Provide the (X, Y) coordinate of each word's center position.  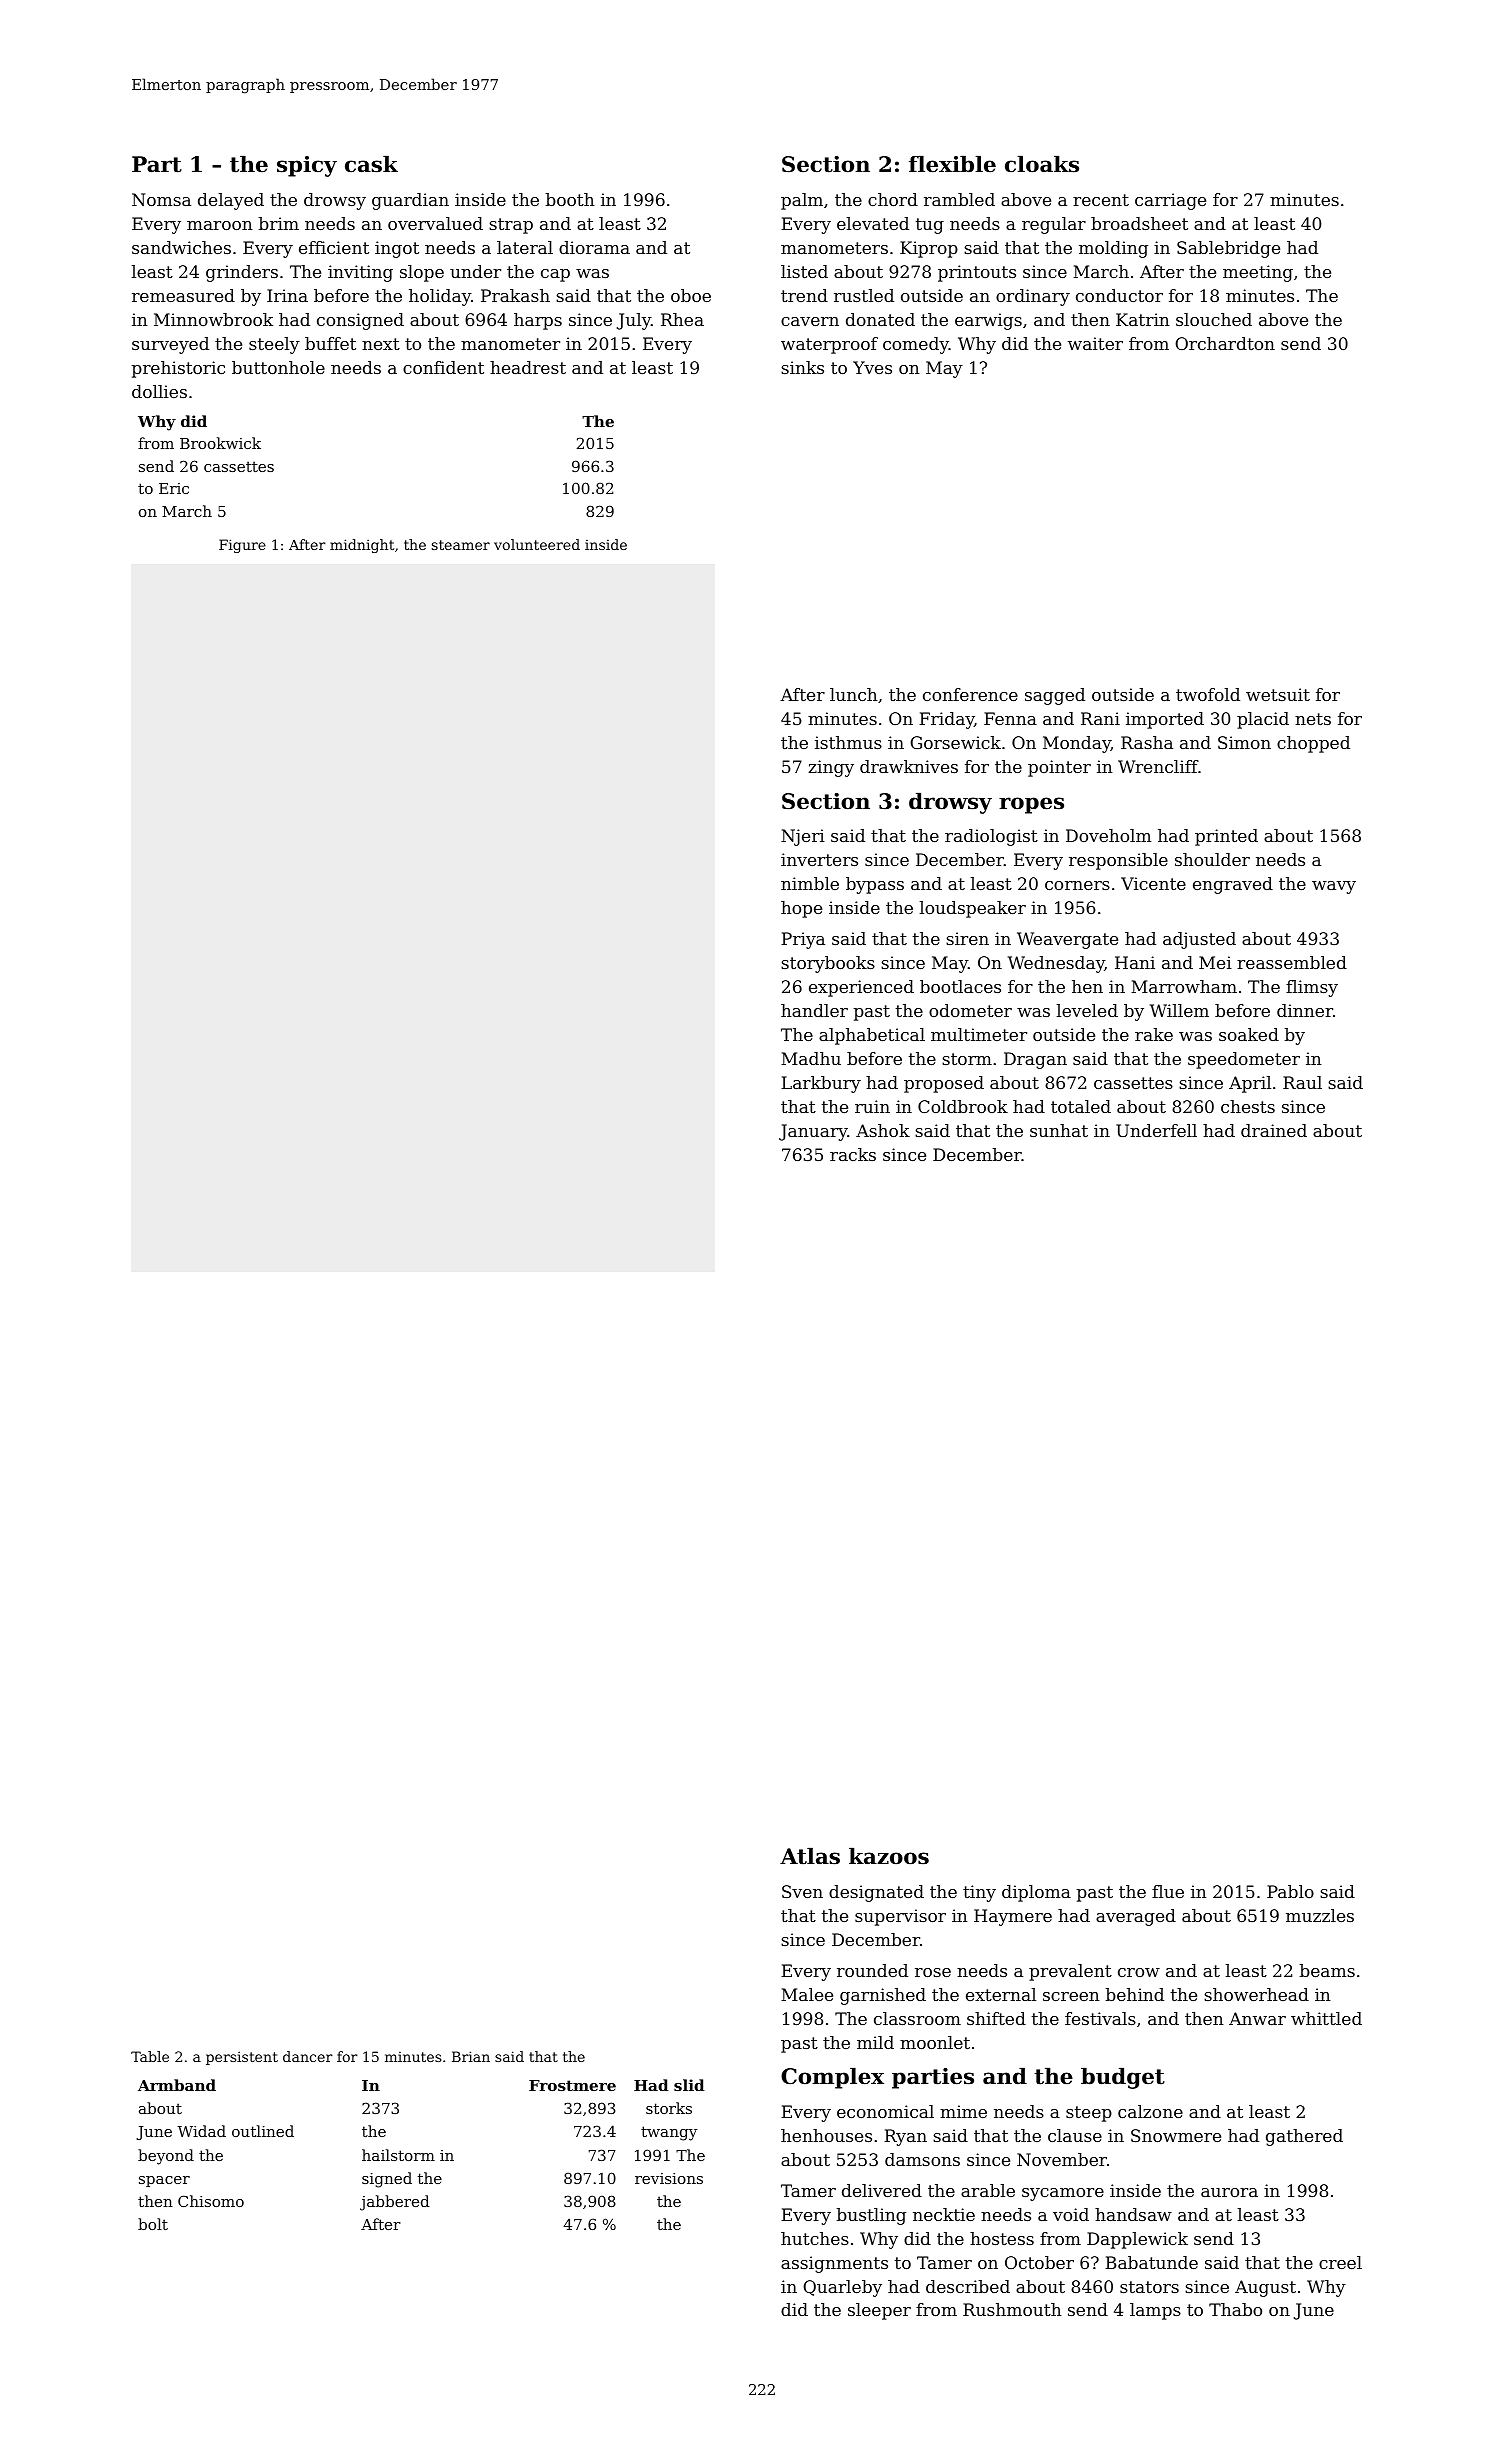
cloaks (1042, 164)
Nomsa (161, 199)
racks (853, 1154)
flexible (952, 164)
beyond (166, 2157)
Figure (242, 546)
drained (1274, 1130)
